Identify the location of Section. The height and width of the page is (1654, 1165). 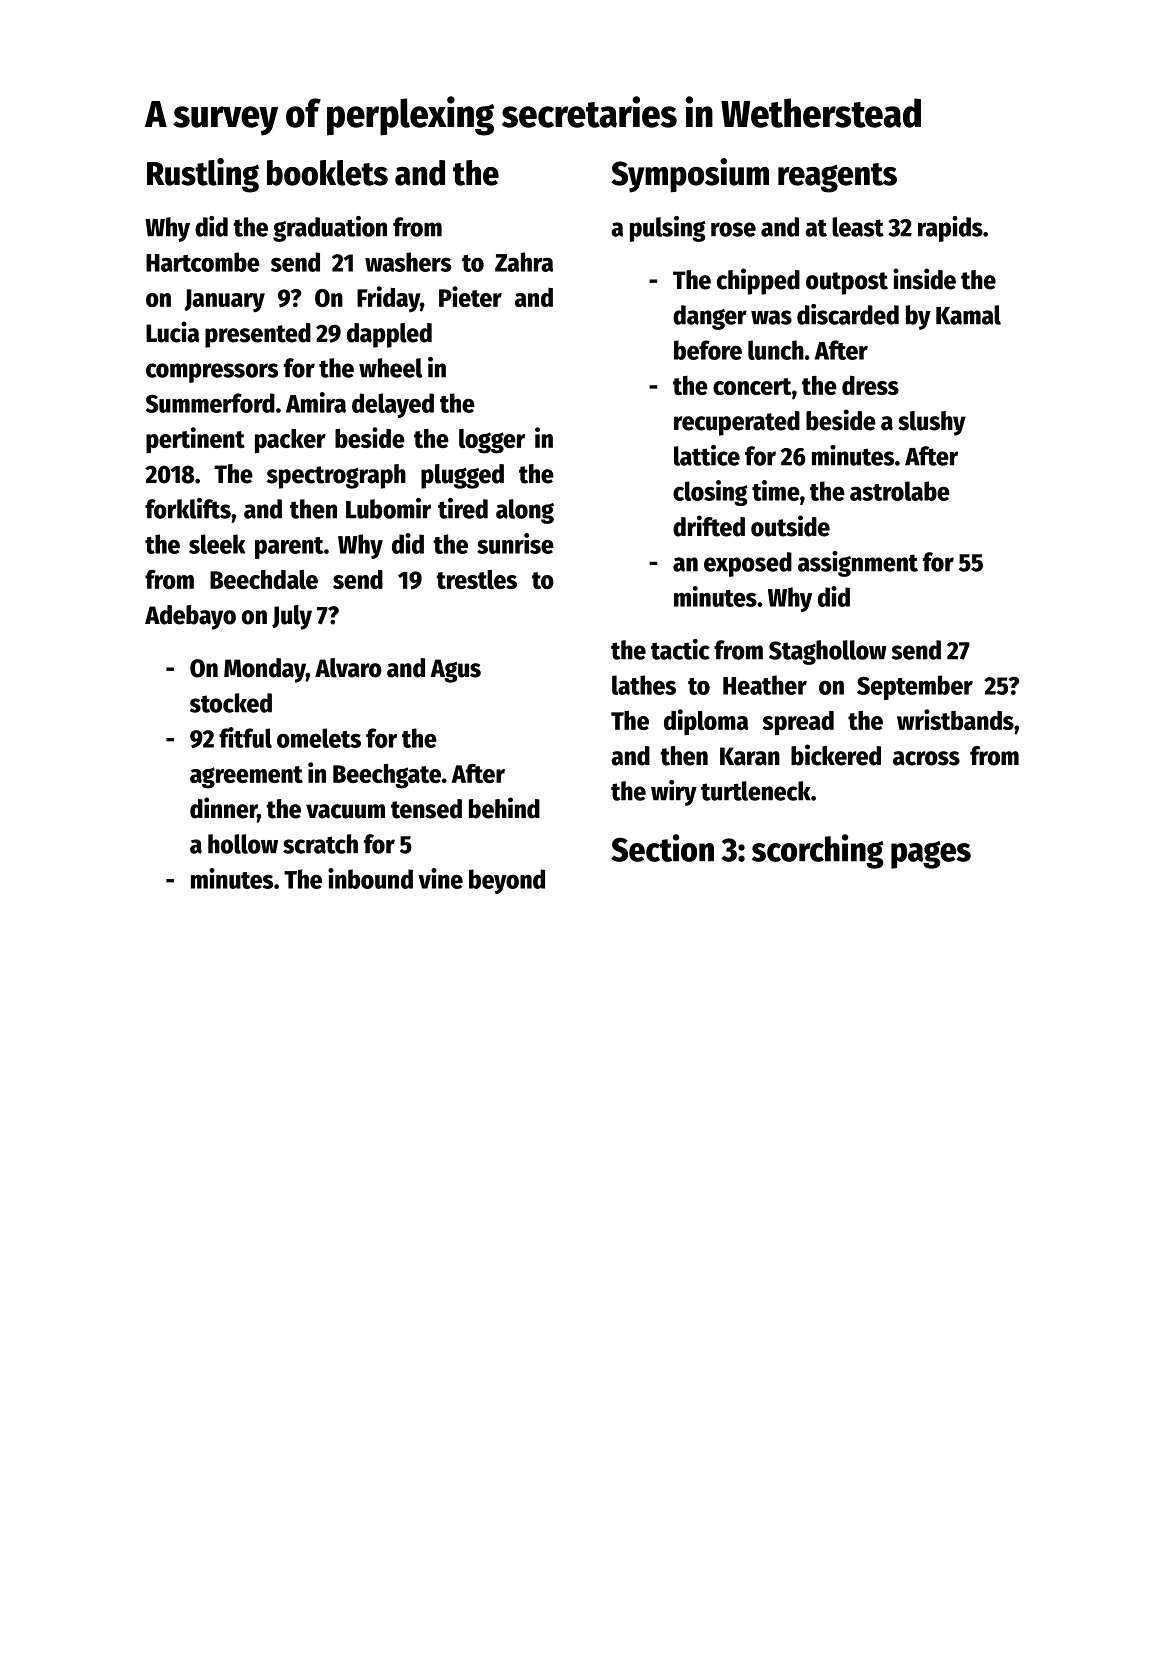
(662, 848).
